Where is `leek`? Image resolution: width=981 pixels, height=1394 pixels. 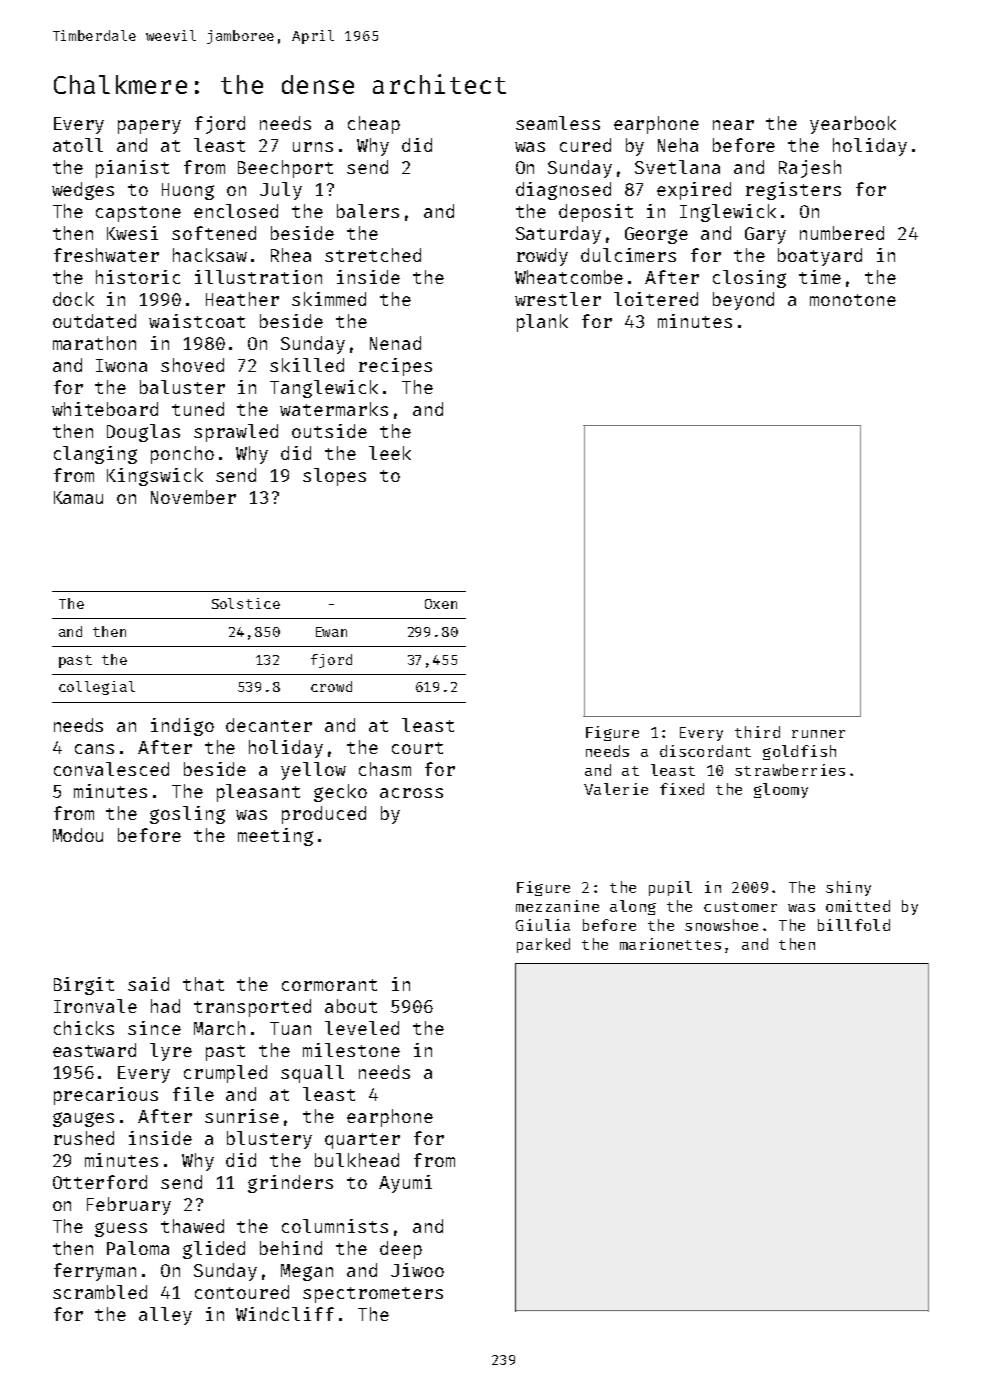
leek is located at coordinates (390, 453).
